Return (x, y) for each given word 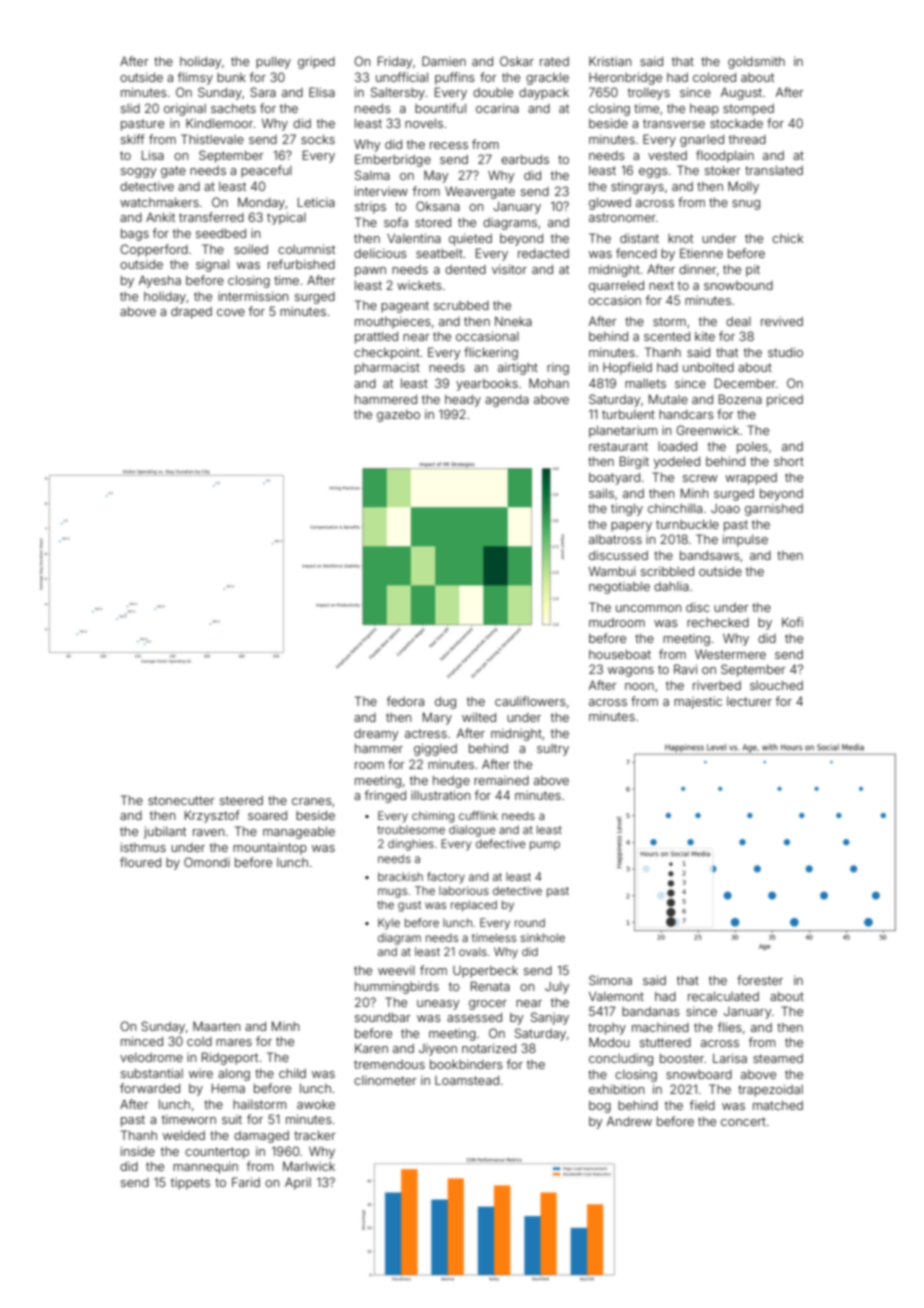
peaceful (266, 171)
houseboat (620, 654)
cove (231, 312)
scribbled (667, 571)
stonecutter (181, 800)
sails (601, 493)
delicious (380, 253)
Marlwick (309, 1166)
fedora (405, 701)
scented (667, 336)
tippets (190, 1183)
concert (743, 1121)
